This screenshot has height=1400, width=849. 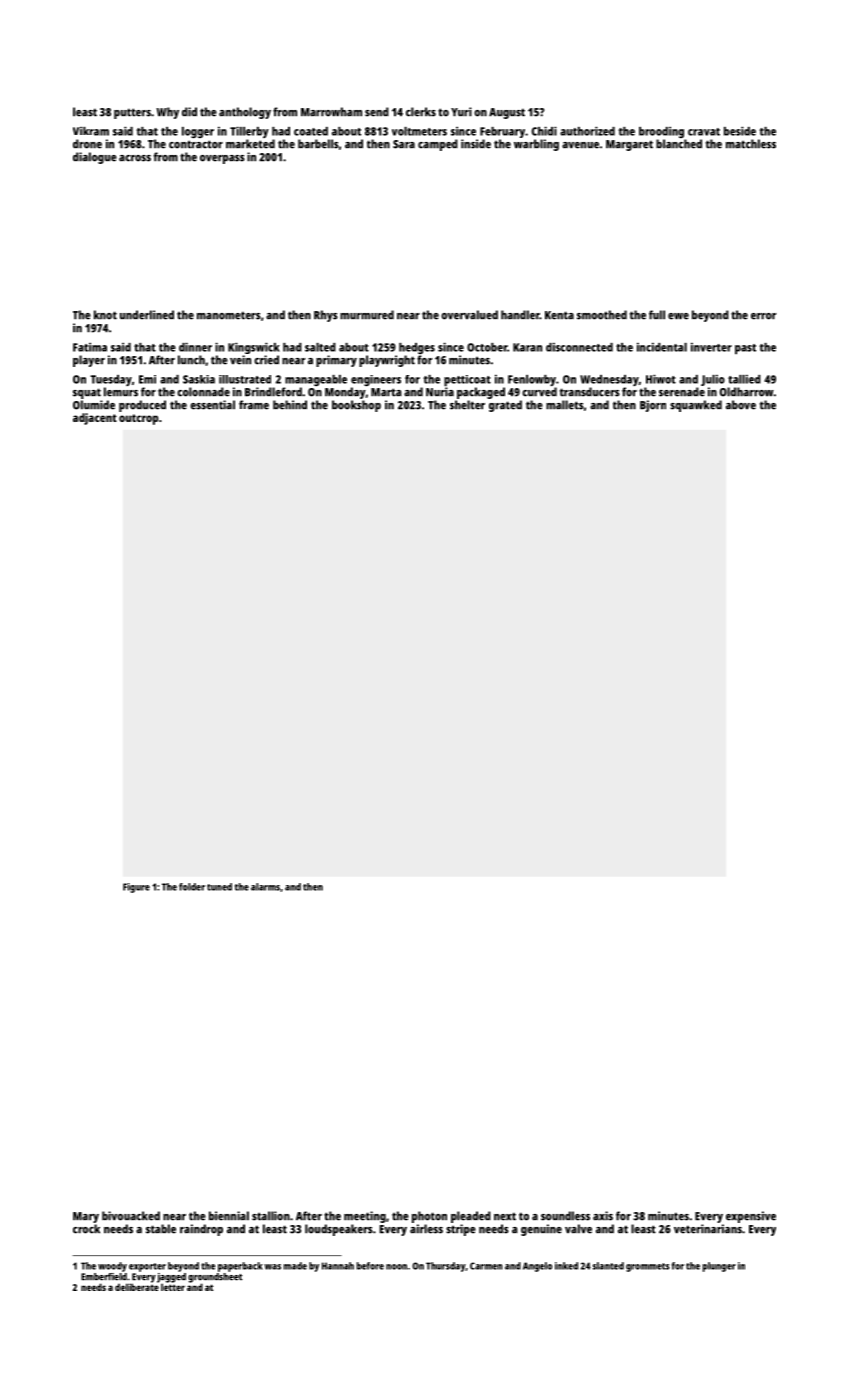 I want to click on shelter, so click(x=467, y=405).
